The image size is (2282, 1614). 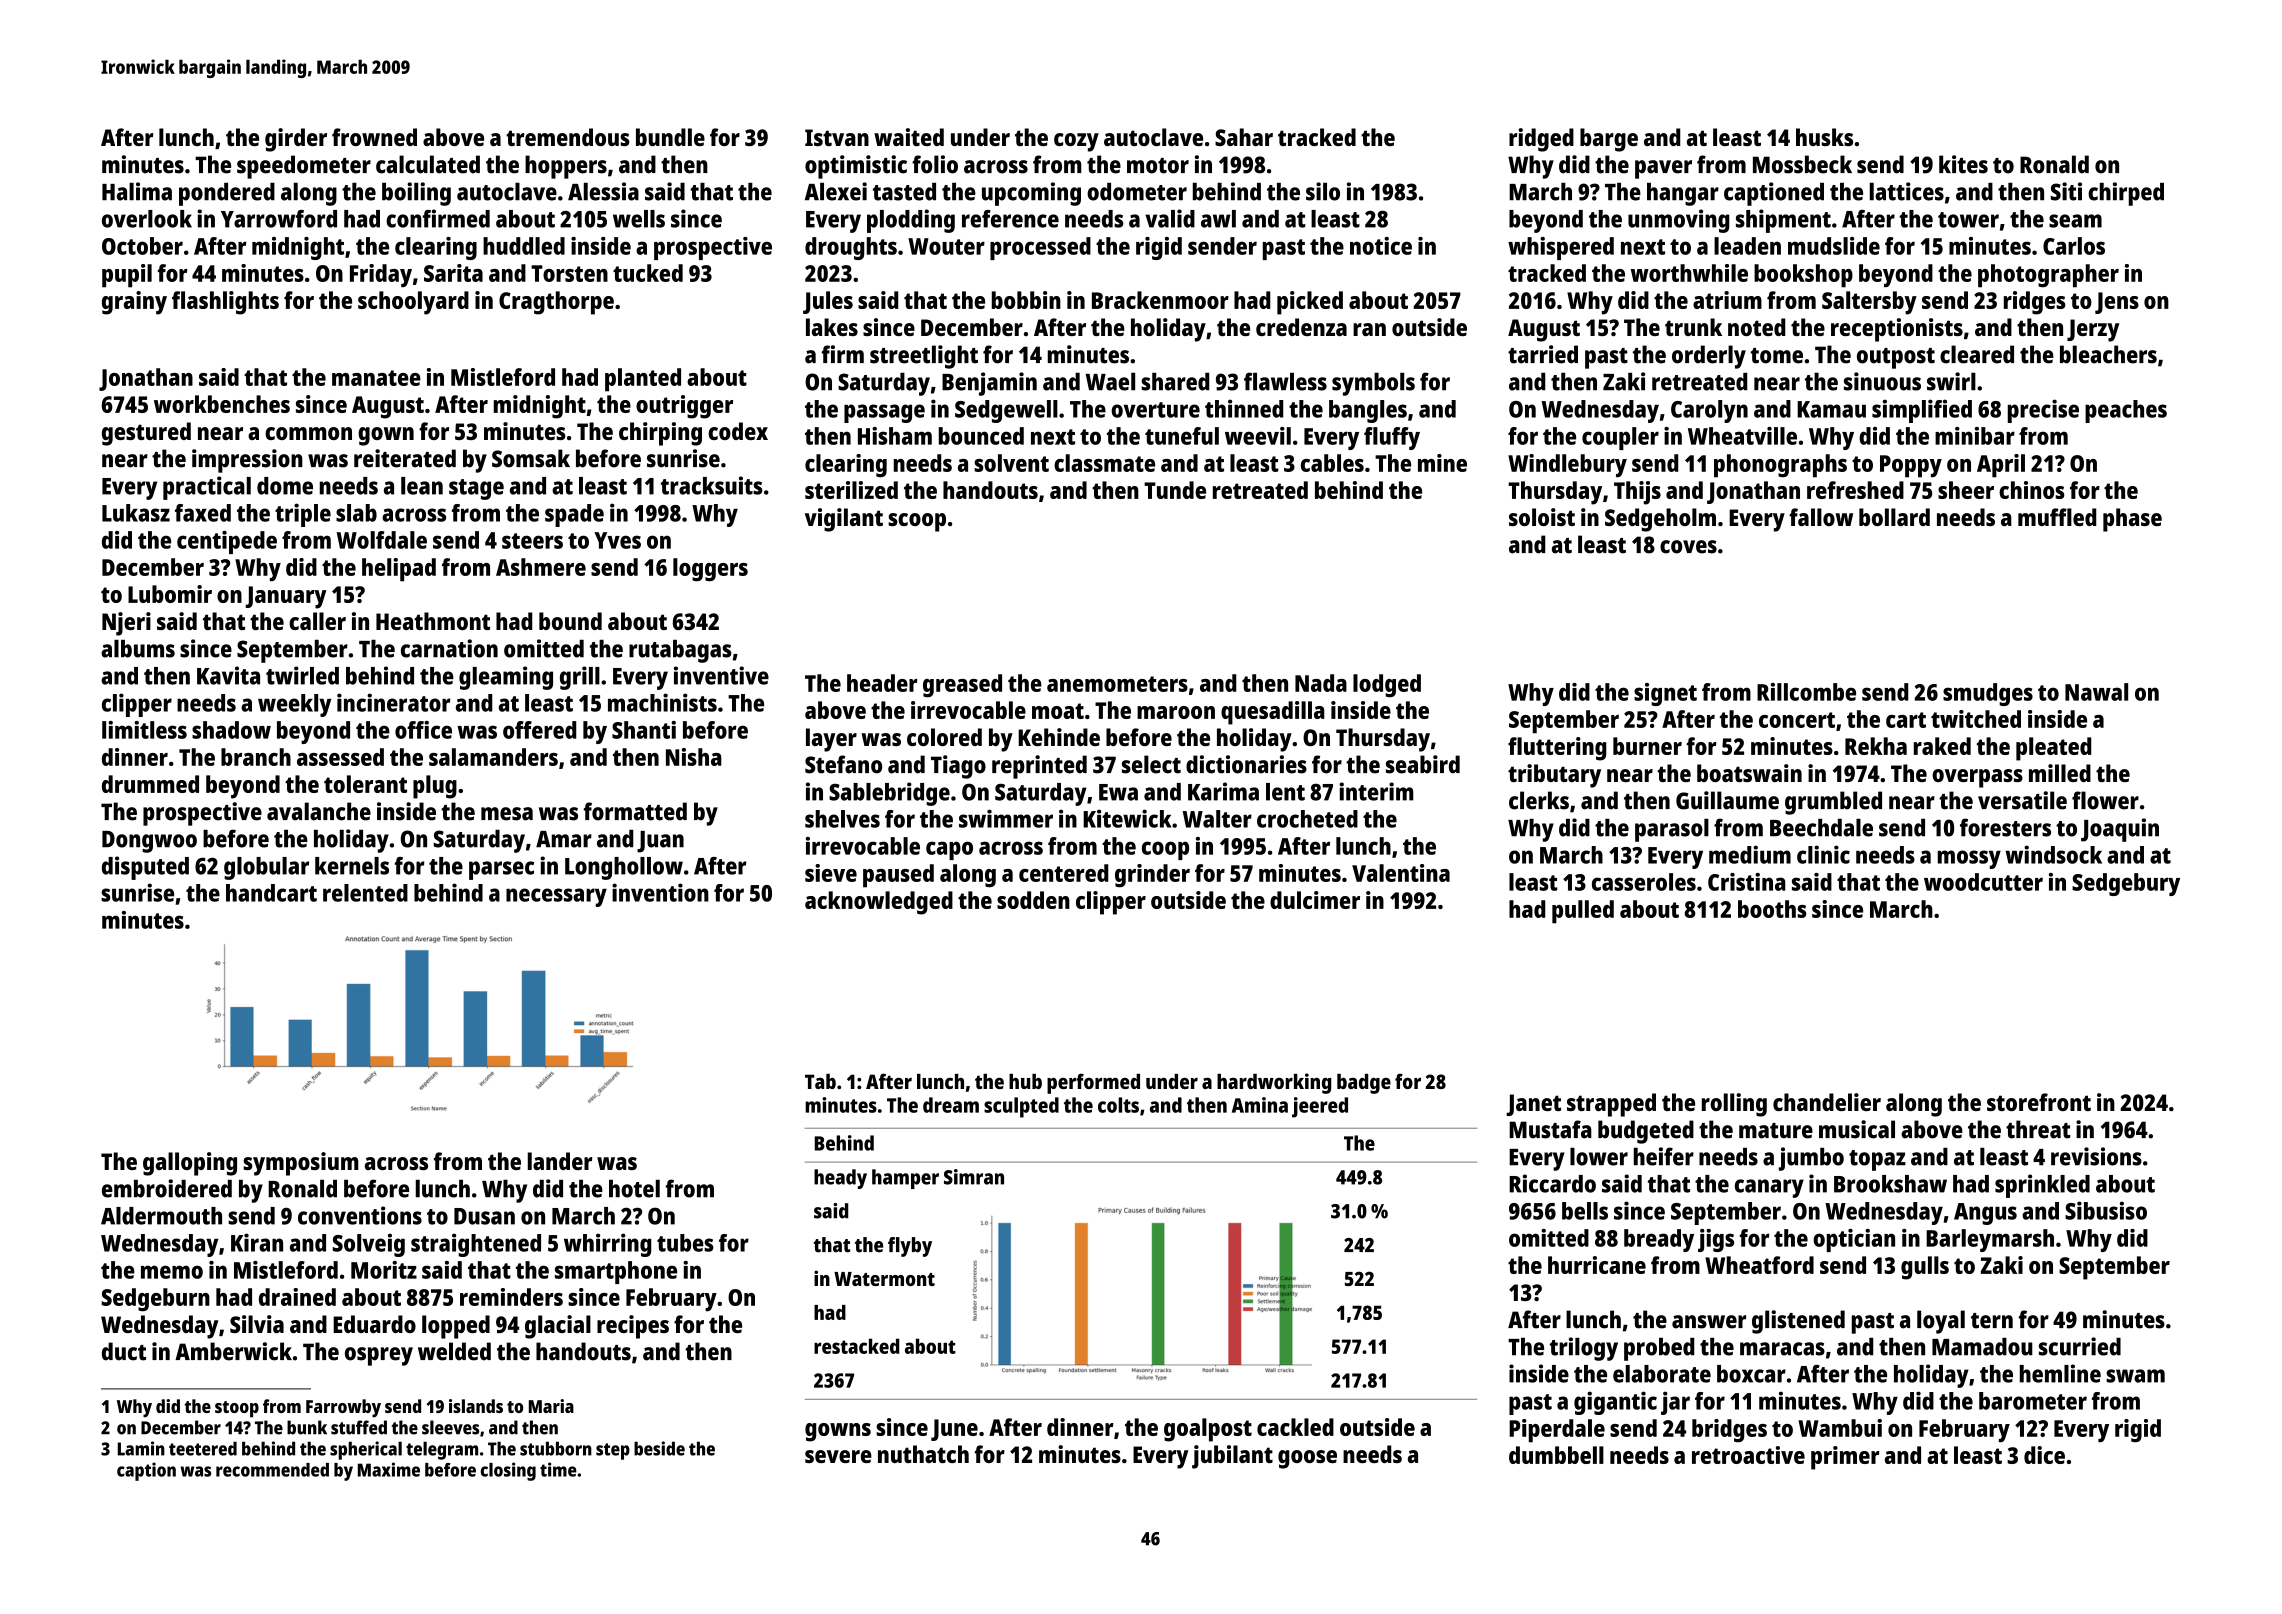 What do you see at coordinates (296, 140) in the image?
I see `girder` at bounding box center [296, 140].
